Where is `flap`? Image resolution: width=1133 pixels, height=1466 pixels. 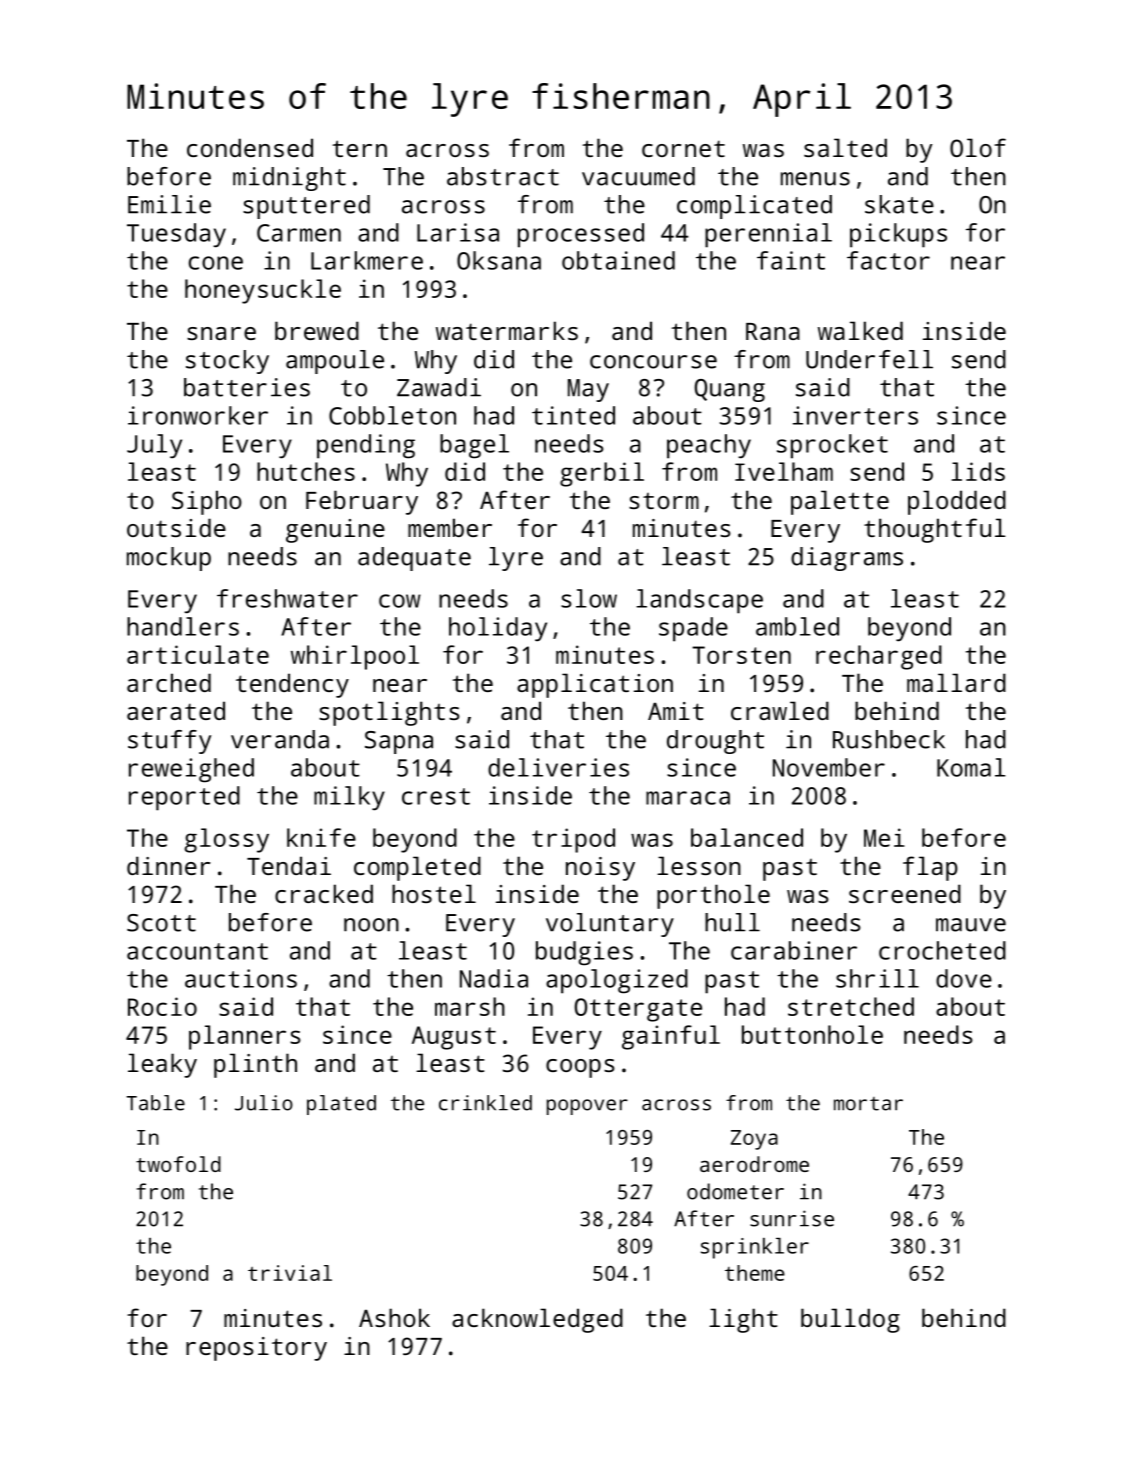 flap is located at coordinates (930, 868).
